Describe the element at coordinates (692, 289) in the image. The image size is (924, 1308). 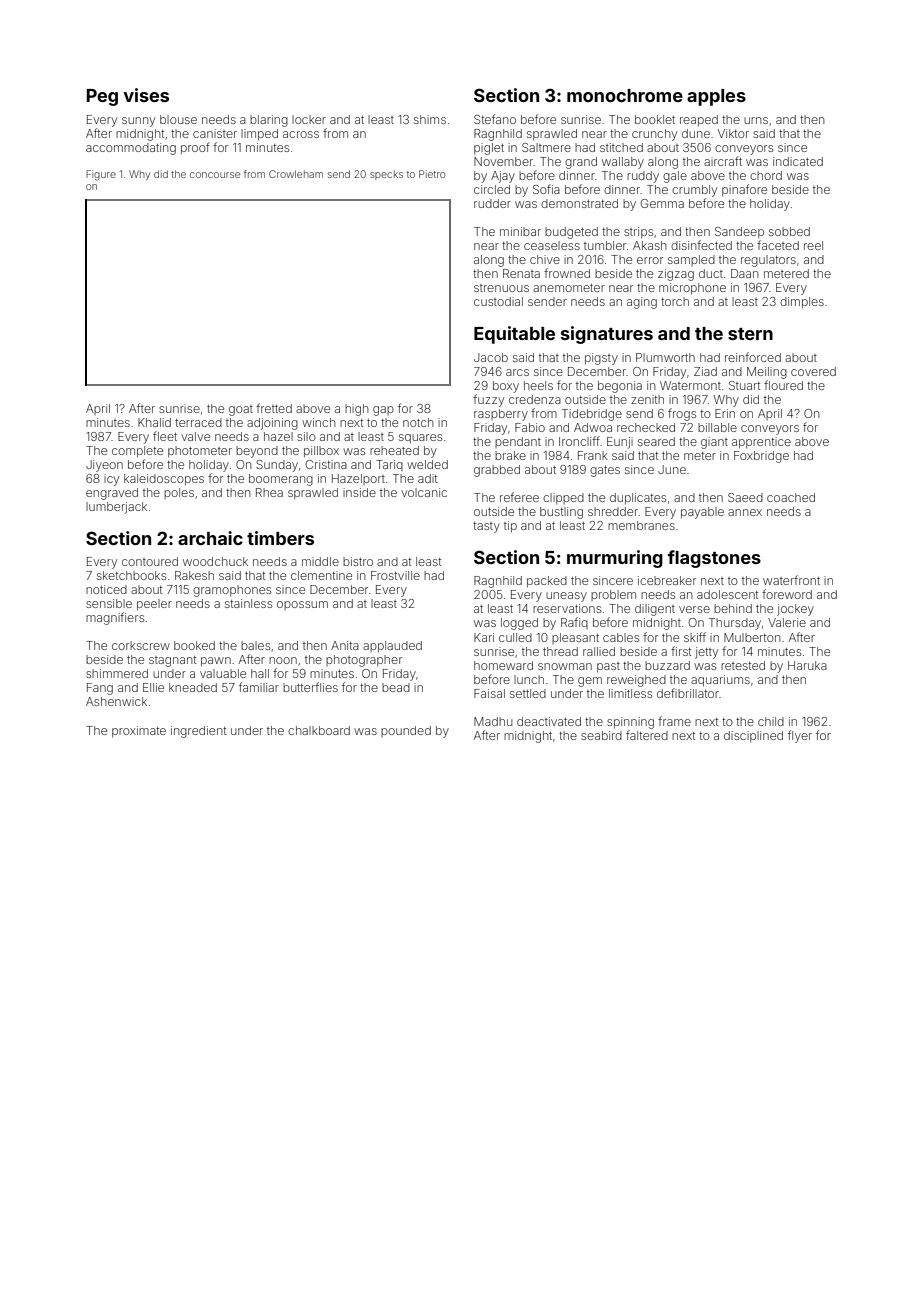
I see `microphone` at that location.
